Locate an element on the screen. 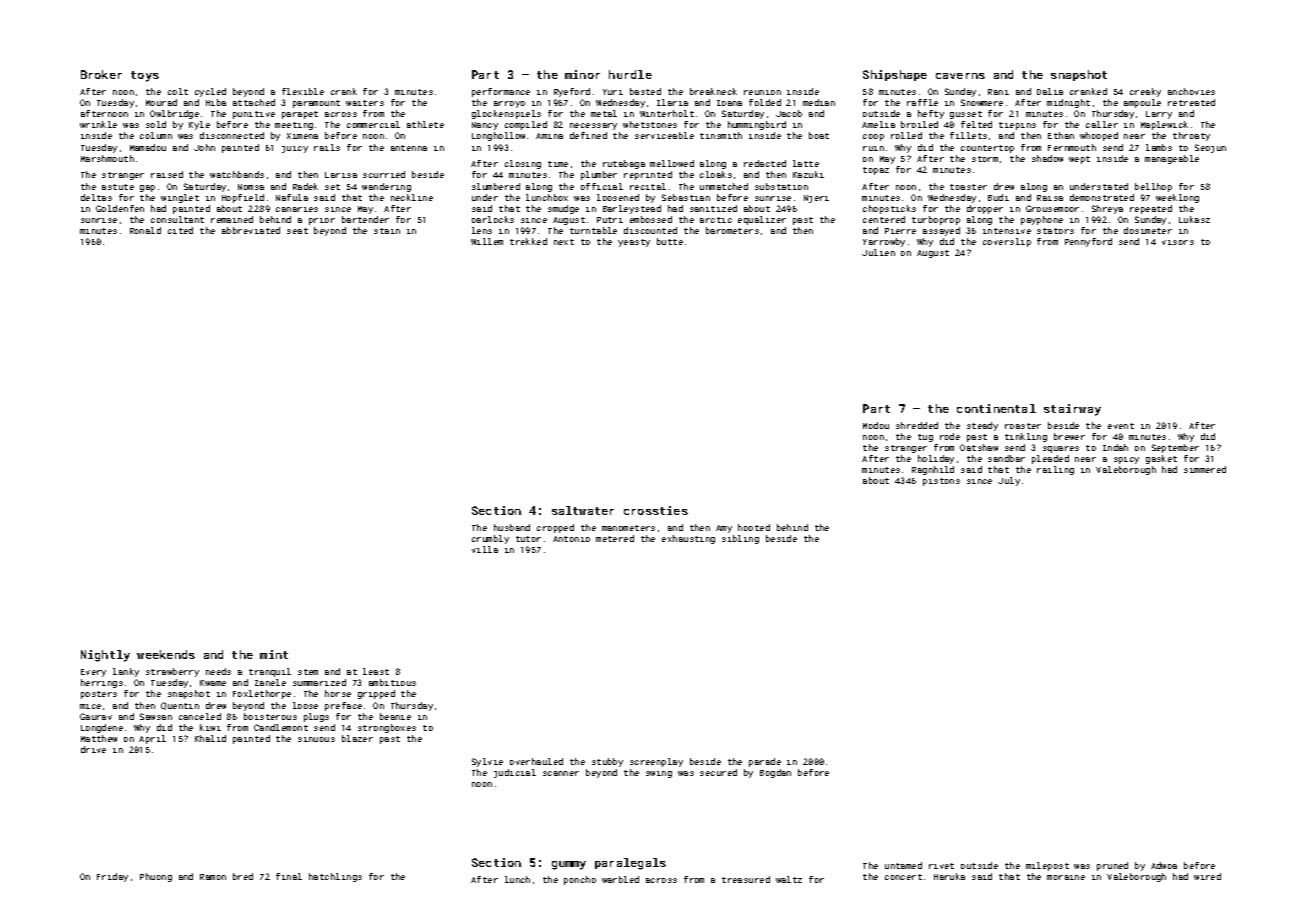  toys is located at coordinates (145, 76).
